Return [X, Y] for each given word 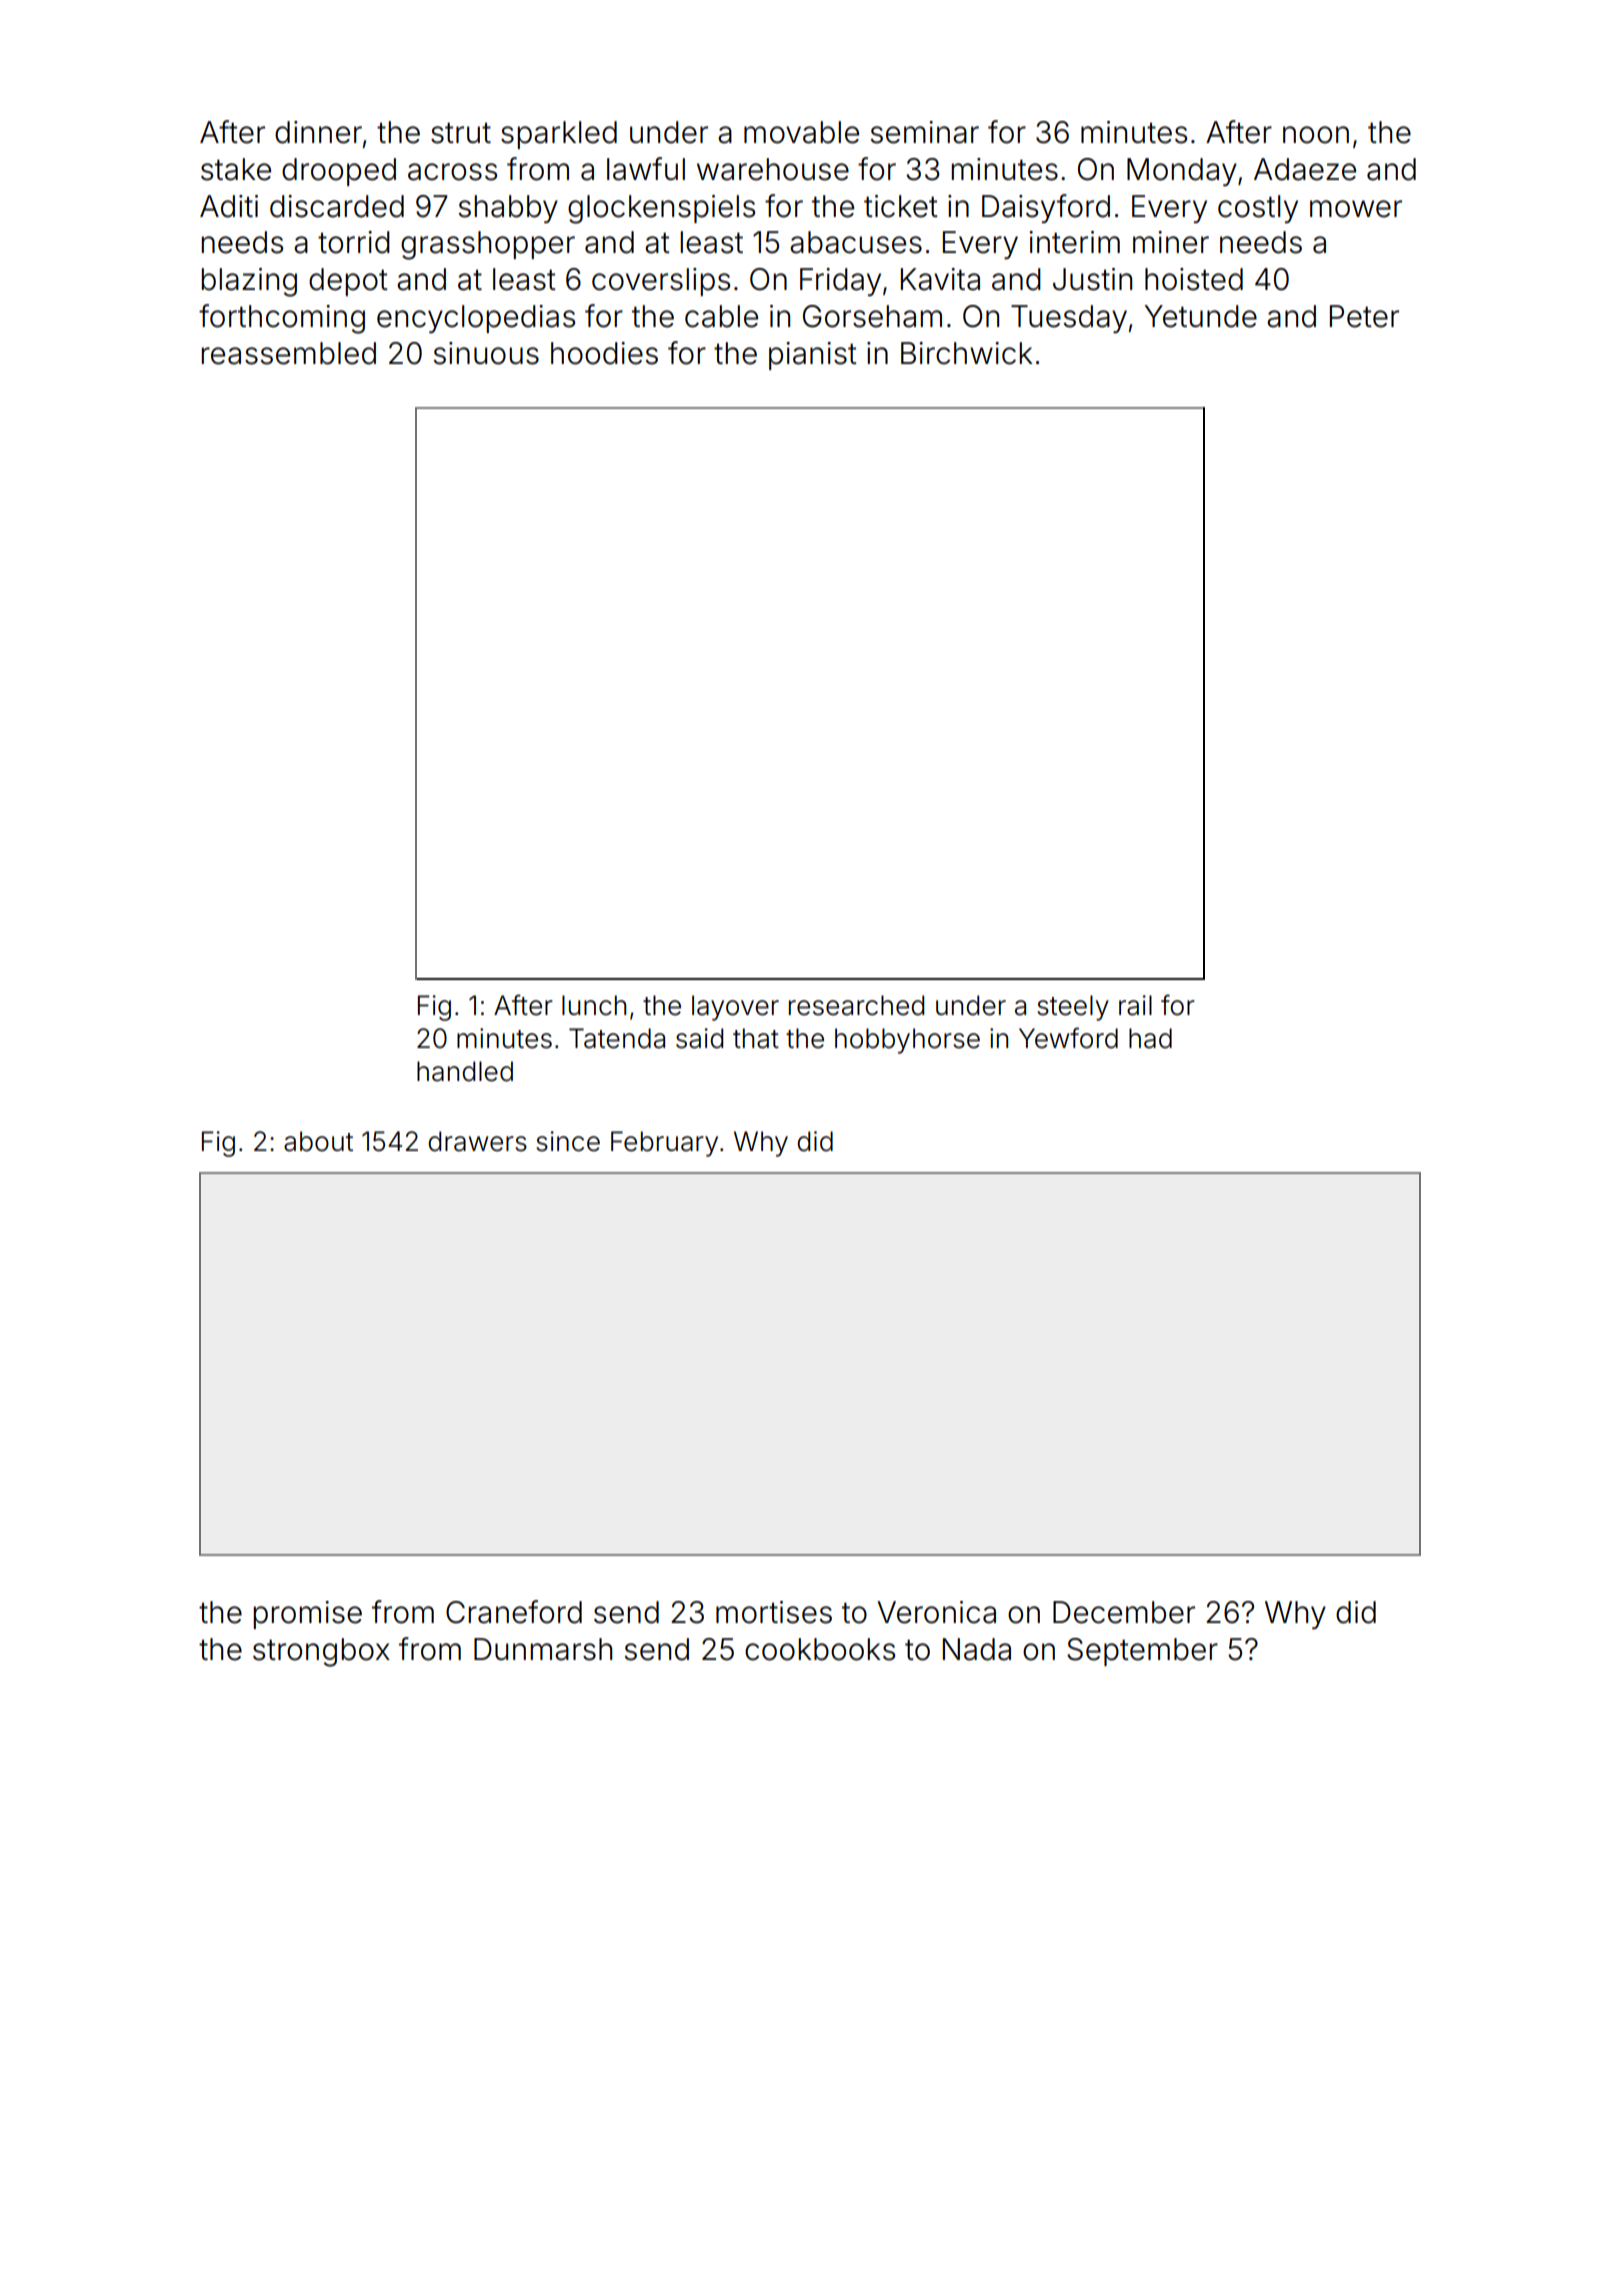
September [1142, 1652]
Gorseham [872, 316]
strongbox [321, 1652]
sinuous [486, 353]
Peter [1364, 316]
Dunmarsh [543, 1649]
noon [1316, 135]
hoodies [604, 353]
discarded [337, 206]
